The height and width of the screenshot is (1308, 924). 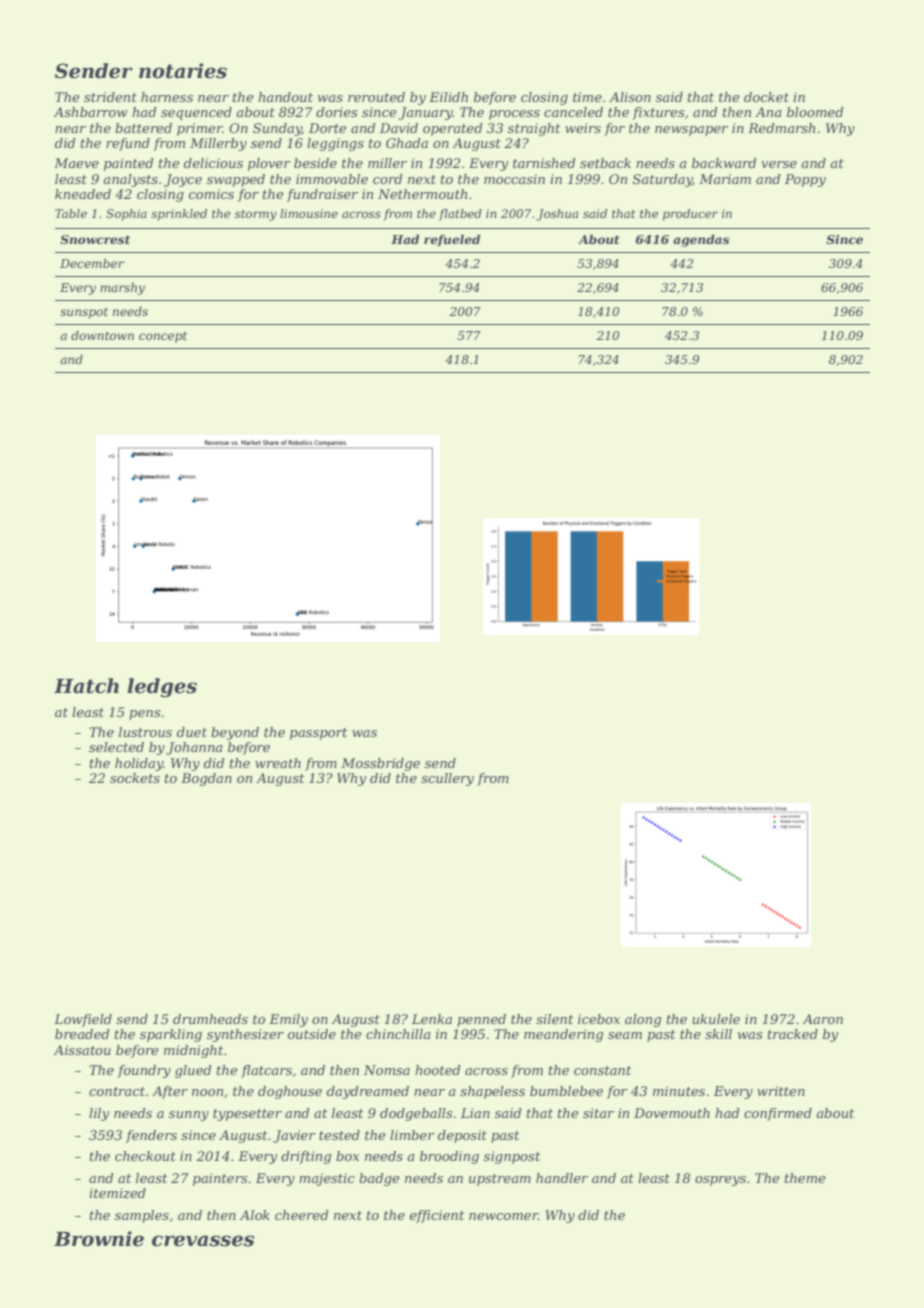 What do you see at coordinates (368, 1092) in the screenshot?
I see `daydreamed` at bounding box center [368, 1092].
